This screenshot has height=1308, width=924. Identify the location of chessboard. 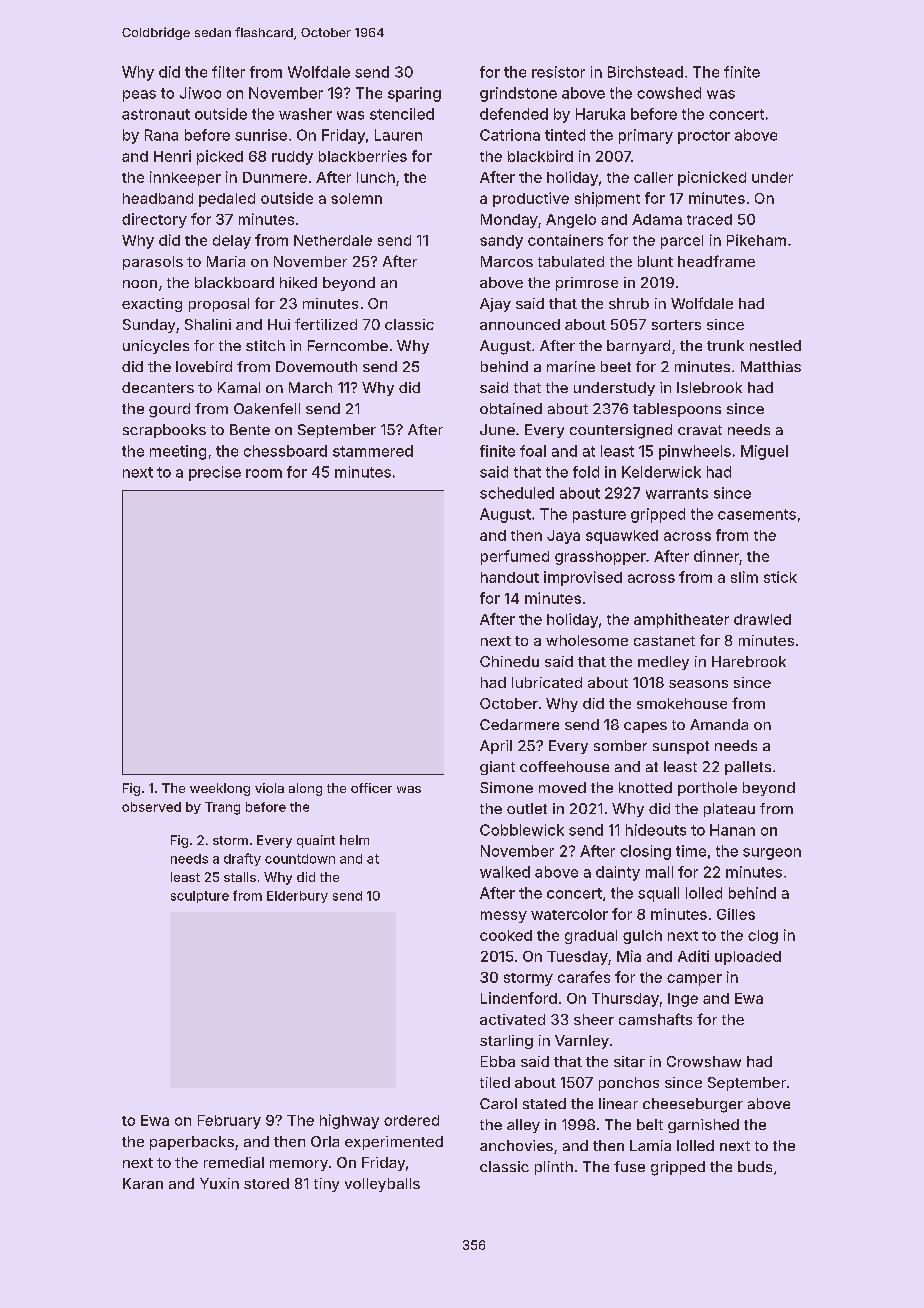
(285, 451).
